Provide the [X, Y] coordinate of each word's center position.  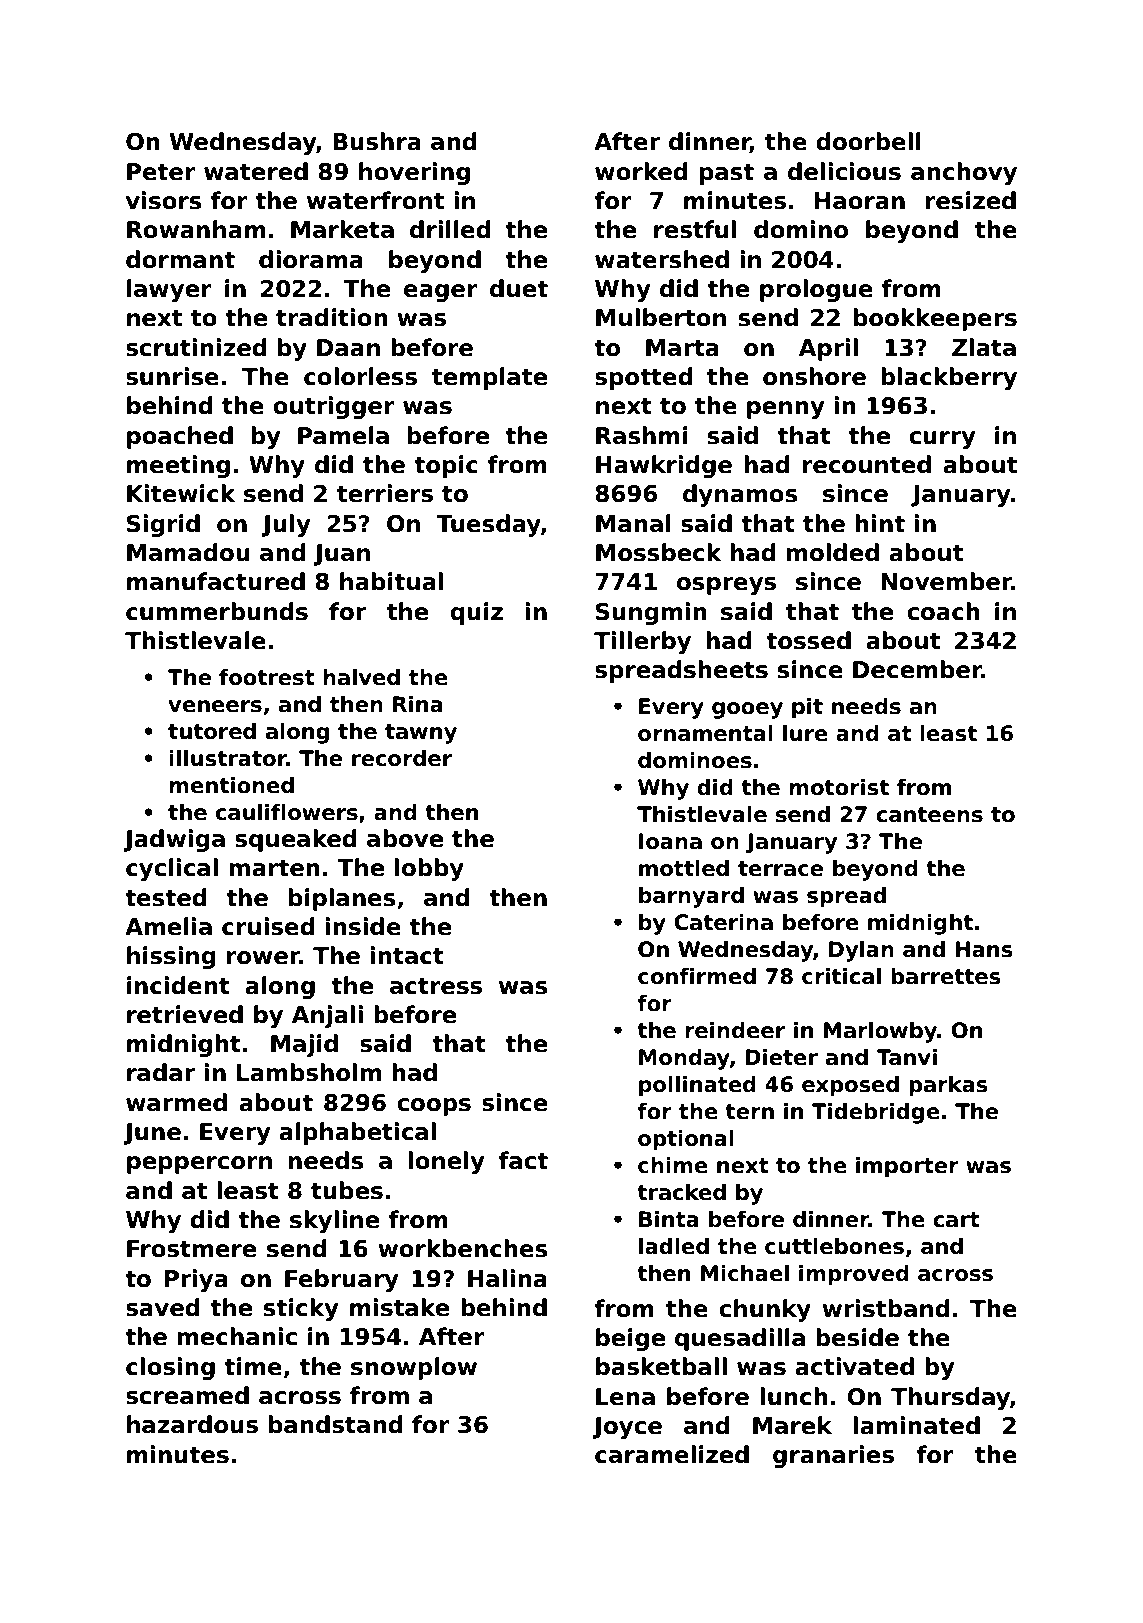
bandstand [335, 1424]
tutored [212, 731]
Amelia [168, 926]
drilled [450, 229]
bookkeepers [935, 319]
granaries [833, 1456]
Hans [984, 949]
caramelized [672, 1454]
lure [805, 733]
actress [436, 986]
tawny [421, 734]
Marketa [342, 229]
